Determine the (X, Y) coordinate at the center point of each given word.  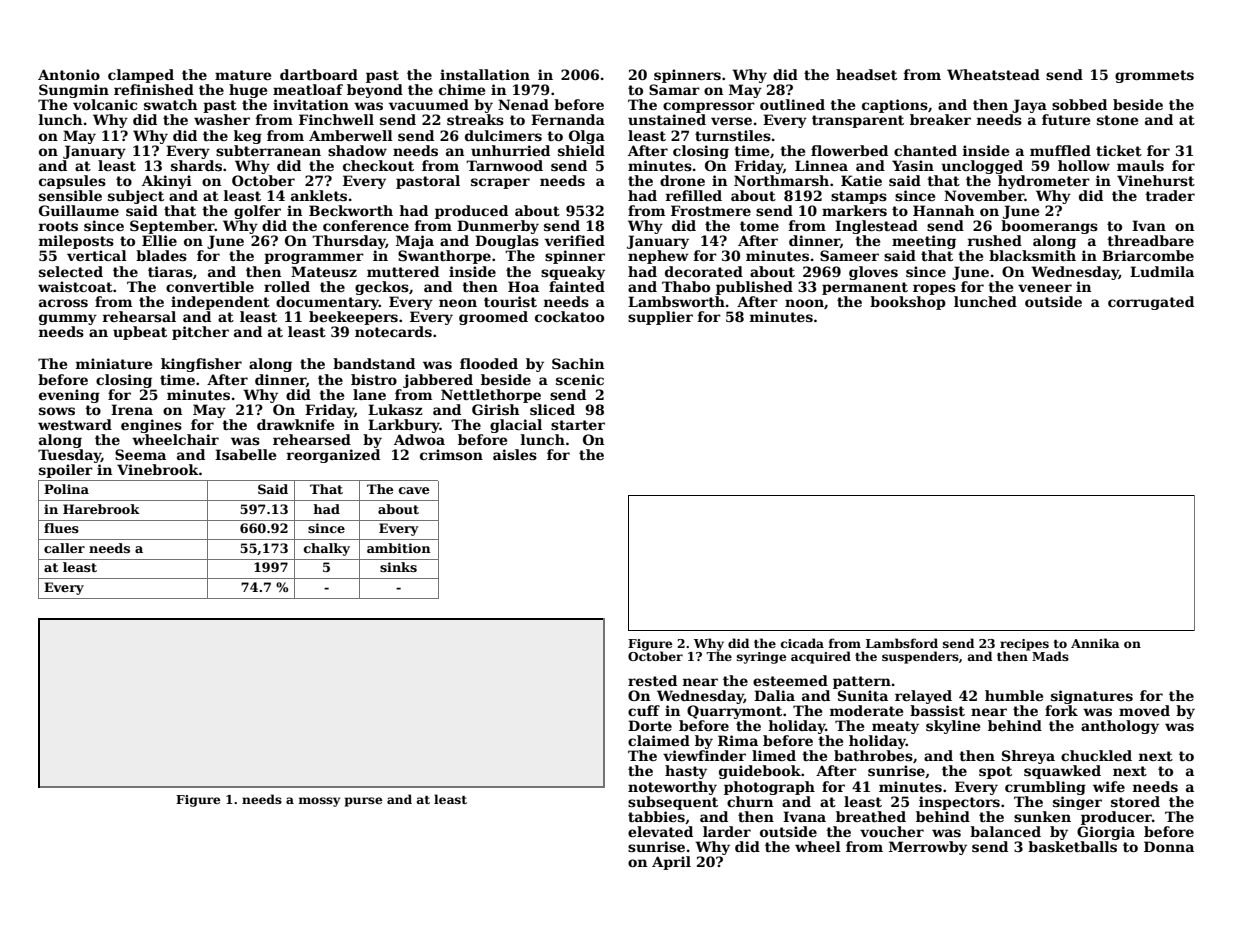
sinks (398, 567)
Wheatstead (993, 74)
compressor (709, 107)
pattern (862, 682)
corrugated (1151, 303)
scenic (580, 379)
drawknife (295, 424)
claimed (659, 740)
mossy (319, 802)
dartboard (319, 74)
